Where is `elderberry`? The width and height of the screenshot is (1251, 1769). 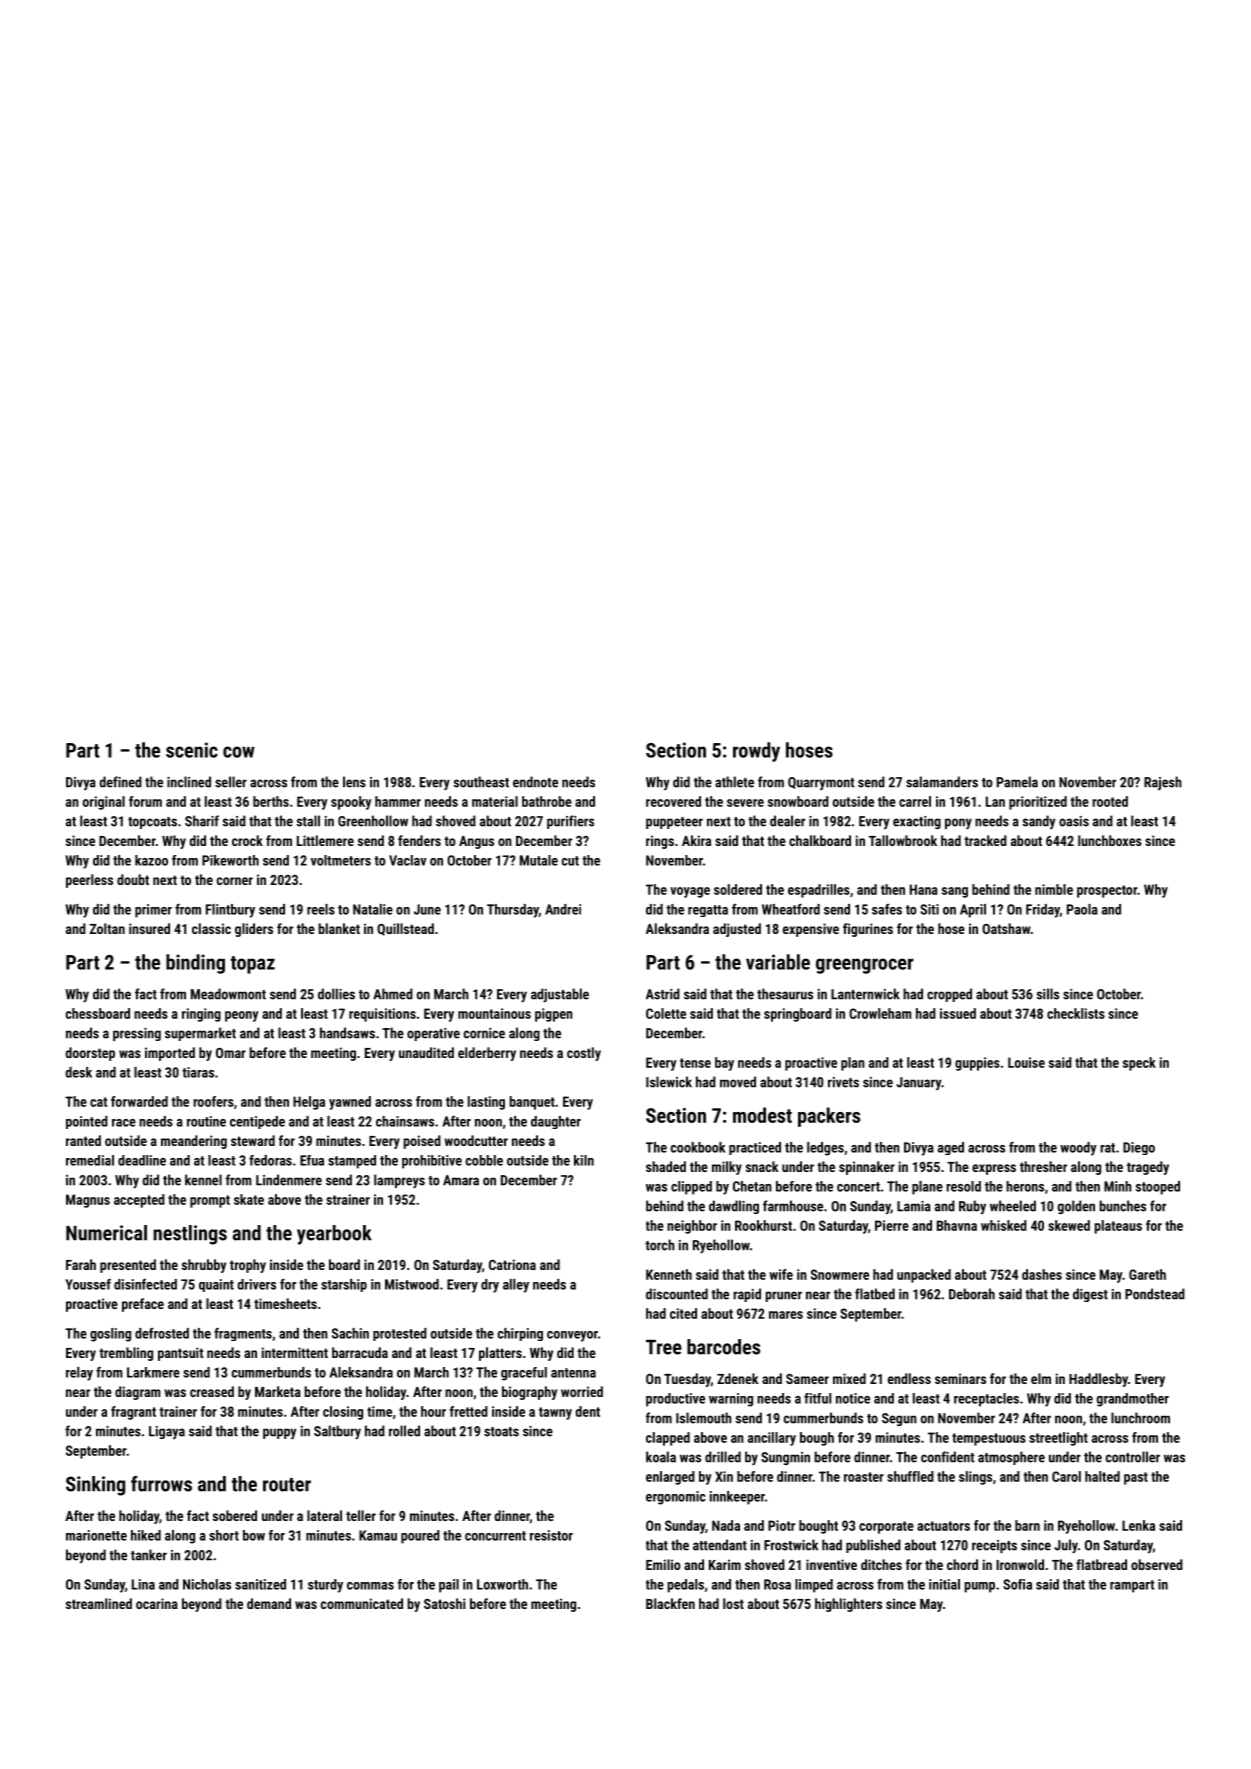 elderberry is located at coordinates (487, 1054).
